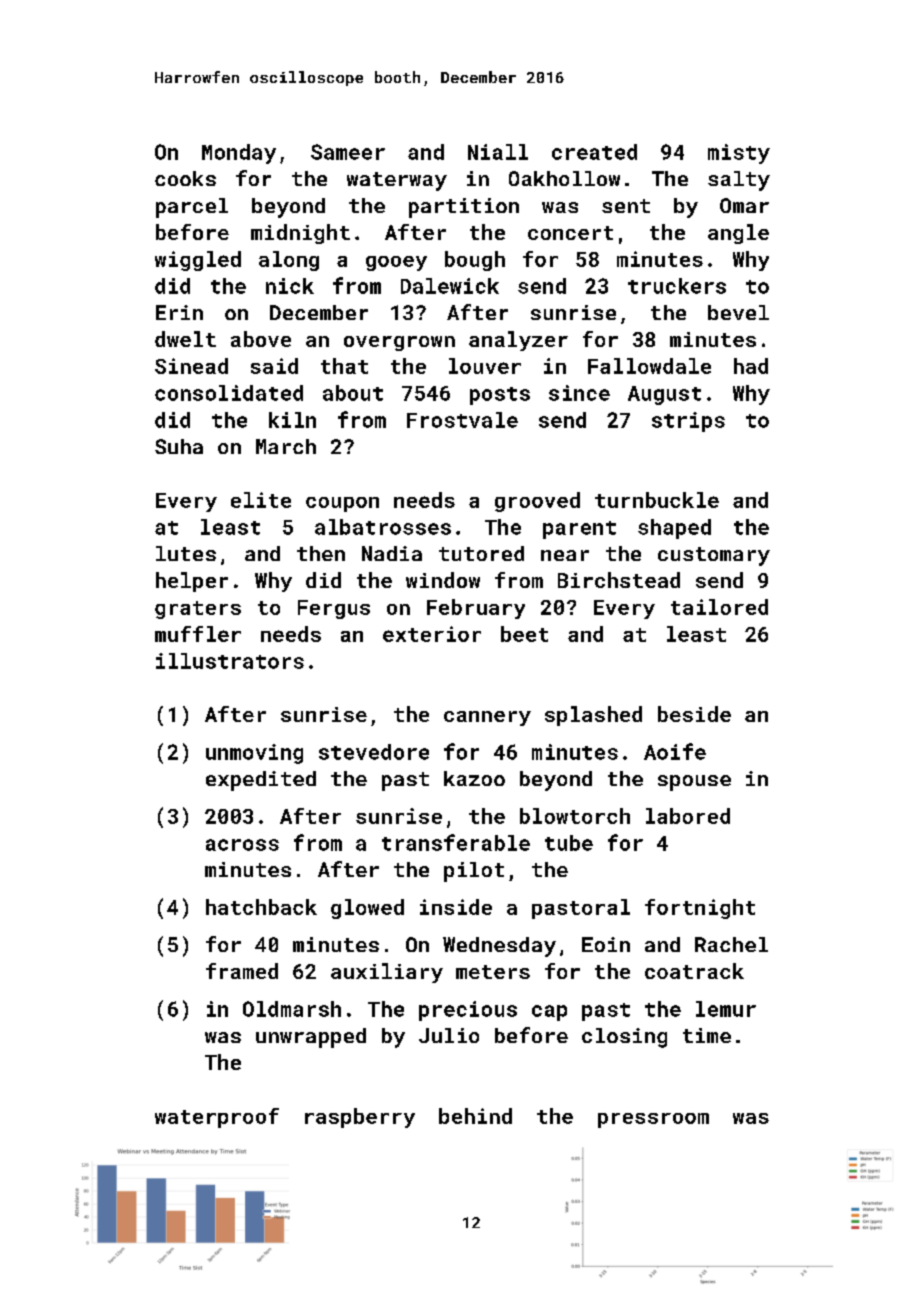 This image has height=1311, width=924. I want to click on had, so click(751, 366).
